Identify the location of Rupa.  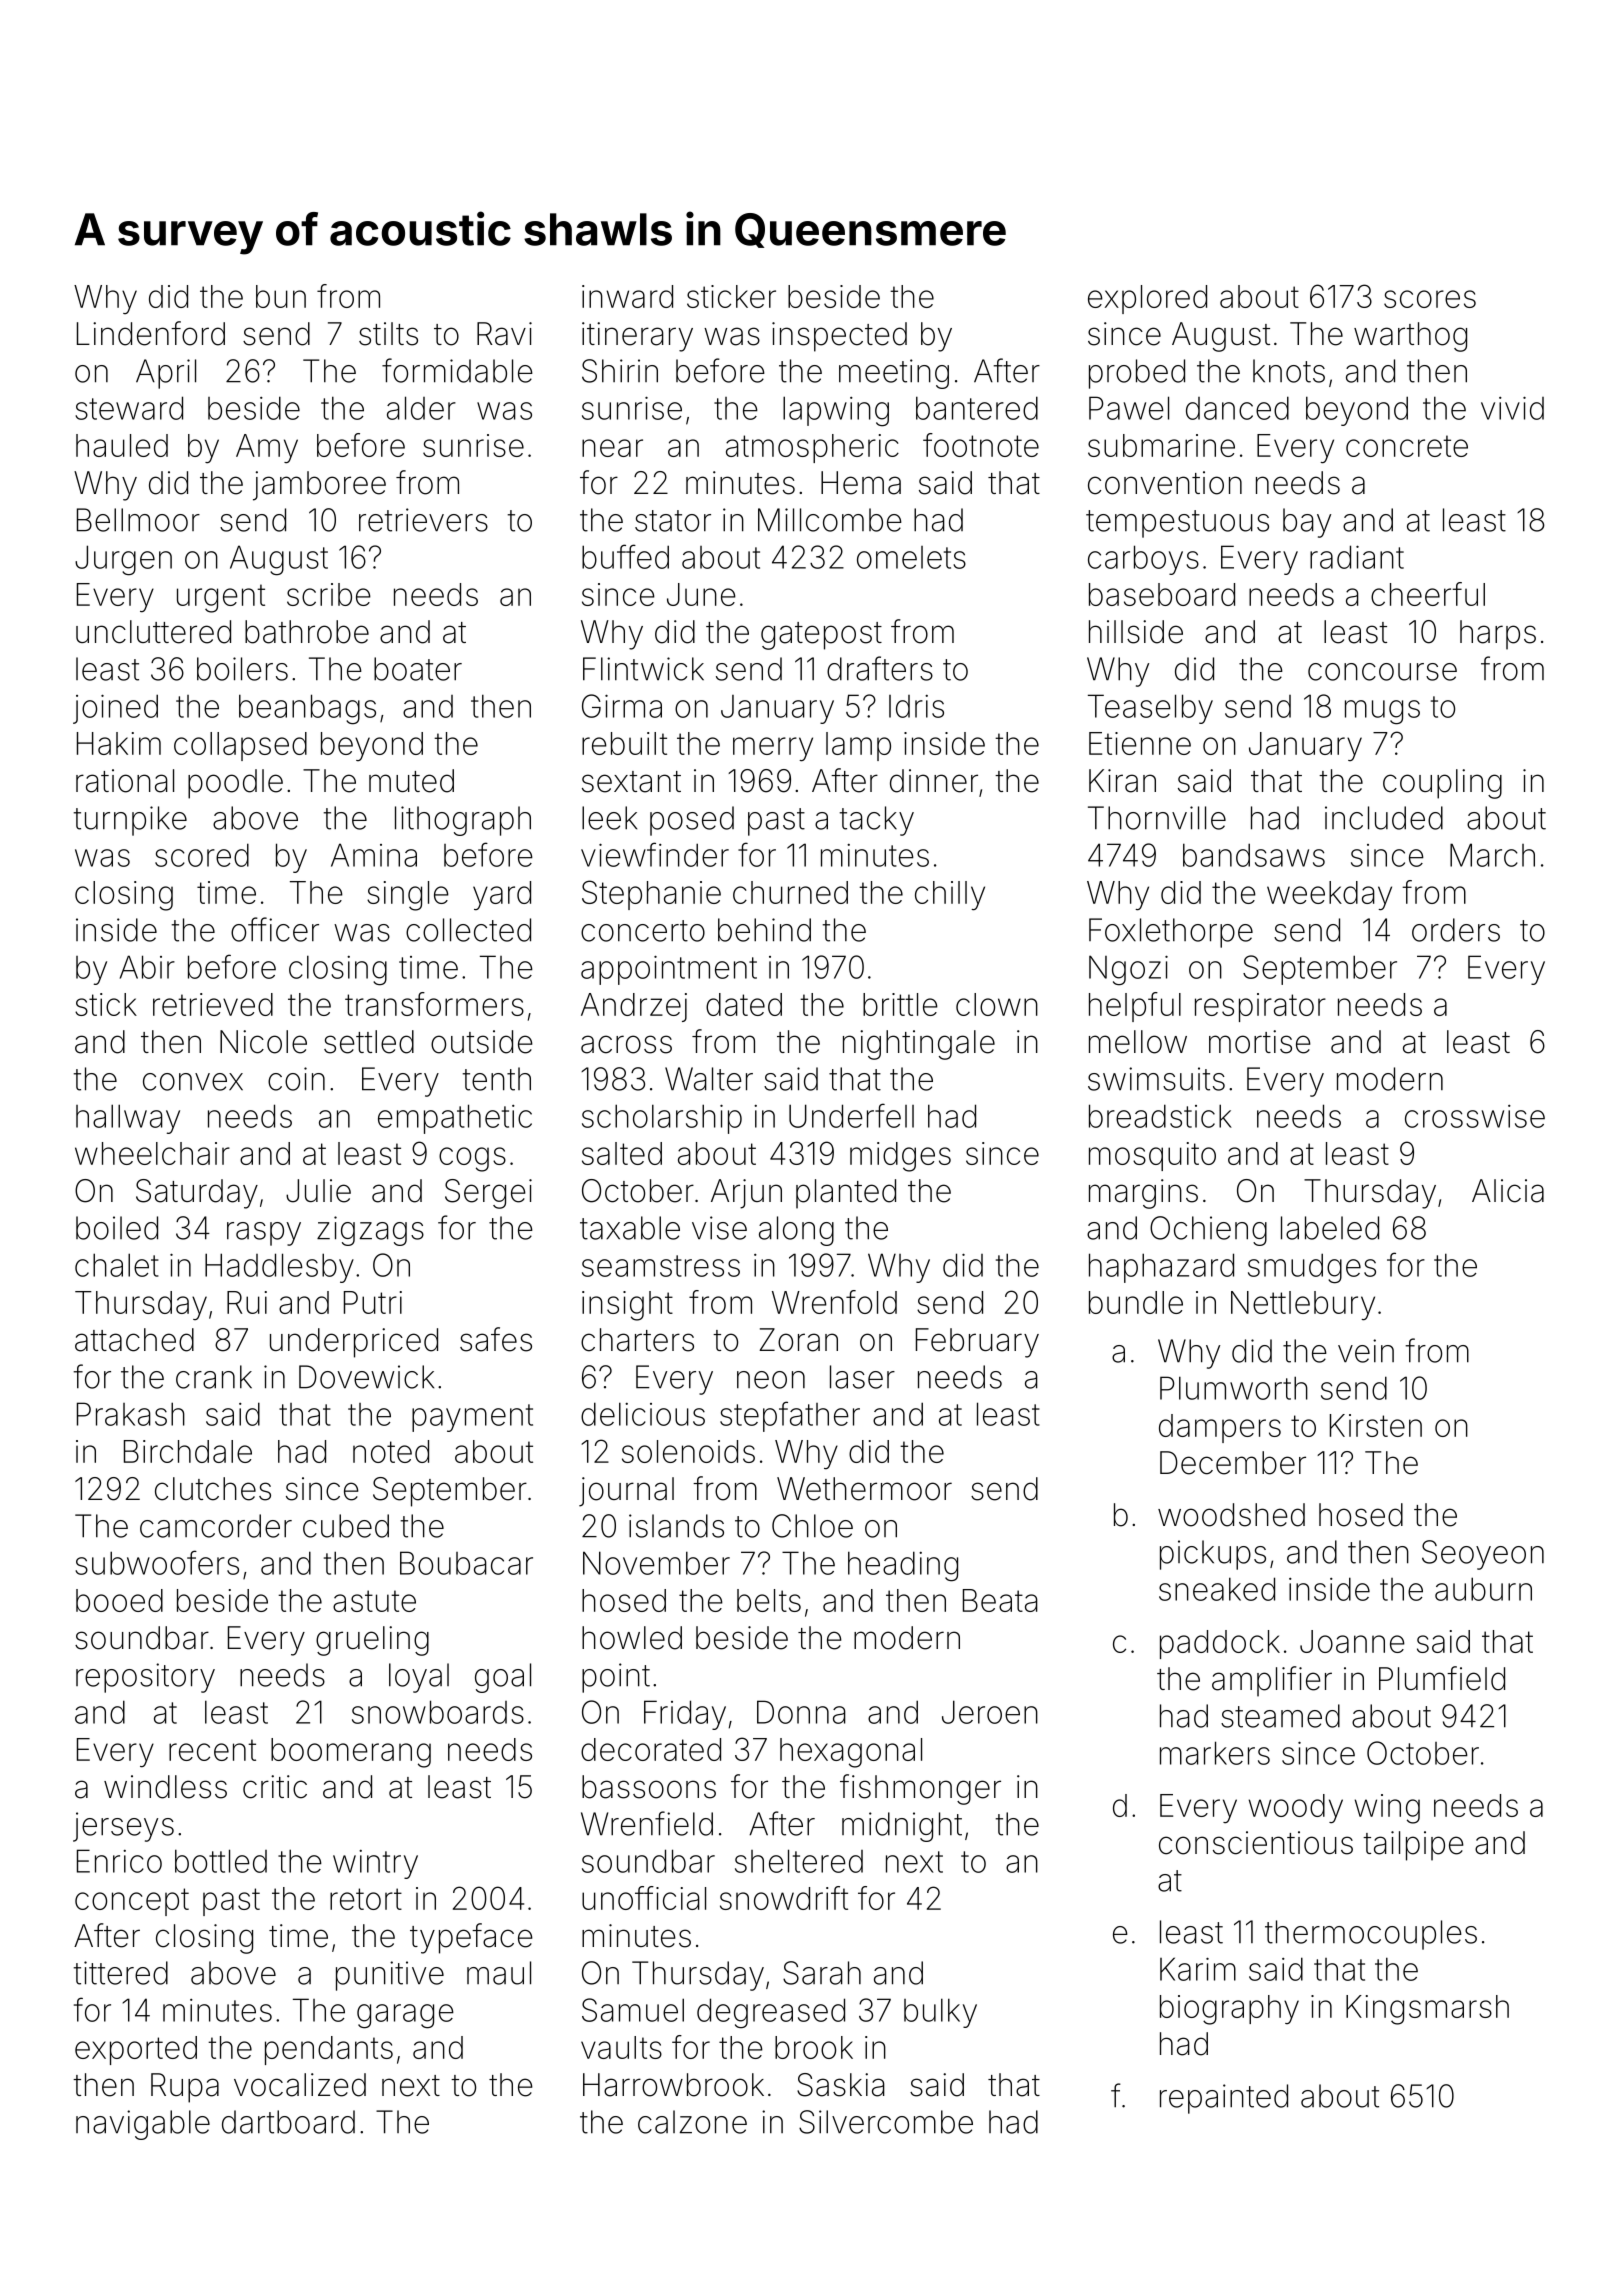
(185, 2088).
